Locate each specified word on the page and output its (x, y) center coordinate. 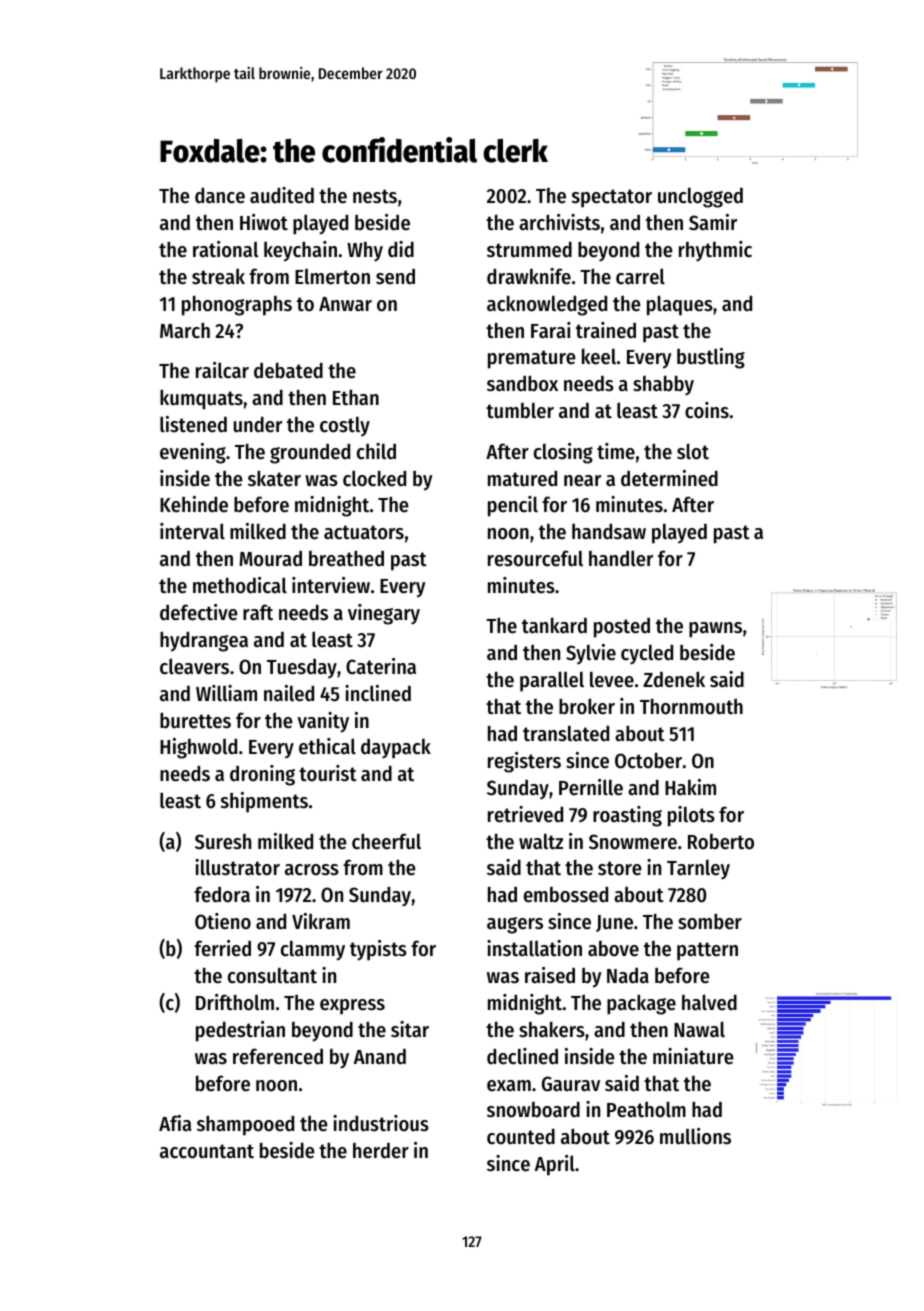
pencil (513, 506)
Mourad (270, 559)
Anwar (345, 304)
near (582, 481)
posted (622, 628)
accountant (207, 1151)
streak (218, 276)
